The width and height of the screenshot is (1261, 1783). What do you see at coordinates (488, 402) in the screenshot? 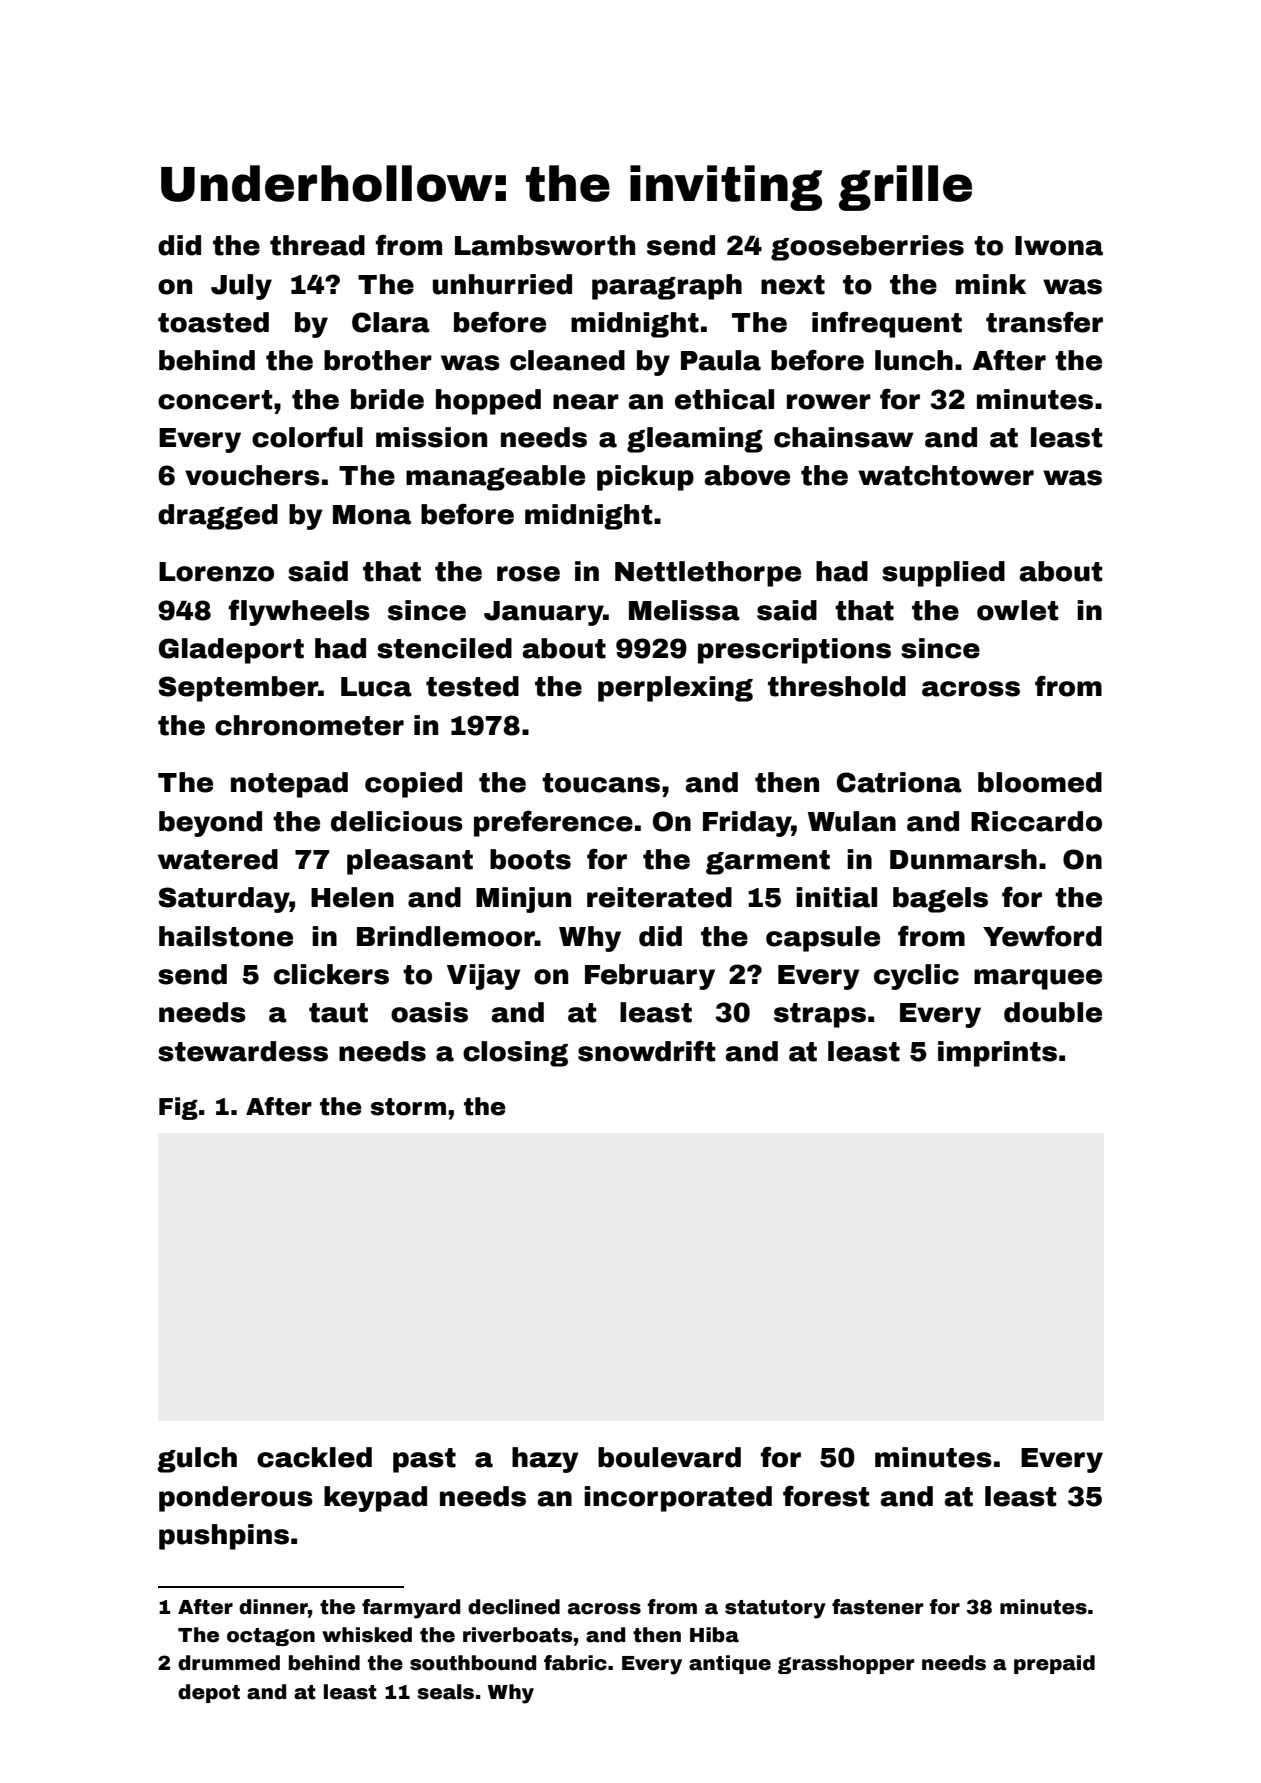
I see `hopped` at bounding box center [488, 402].
